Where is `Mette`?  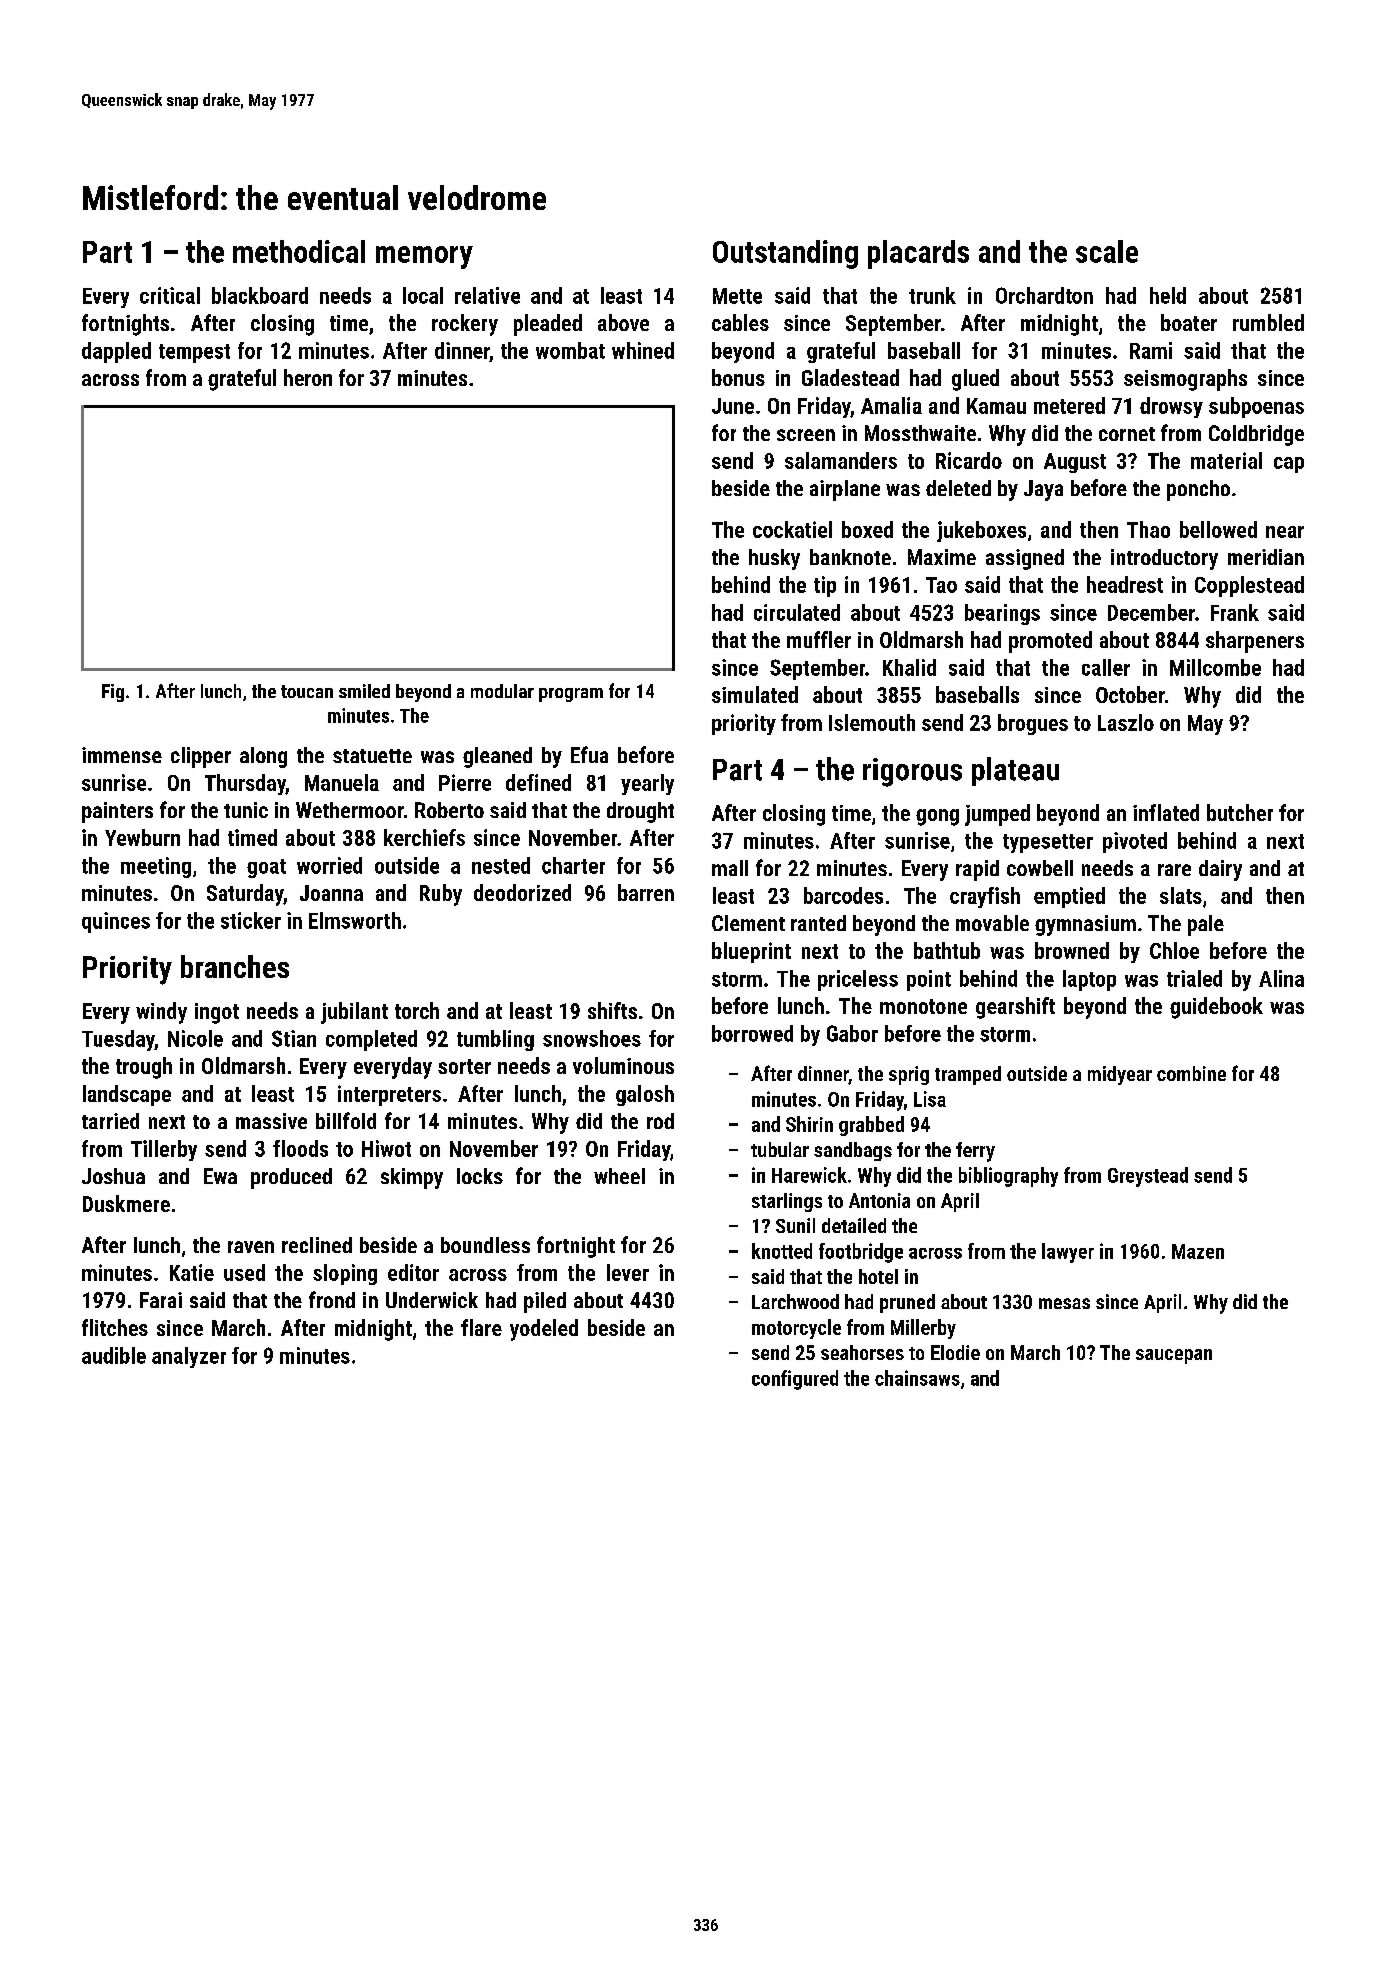 Mette is located at coordinates (737, 296).
